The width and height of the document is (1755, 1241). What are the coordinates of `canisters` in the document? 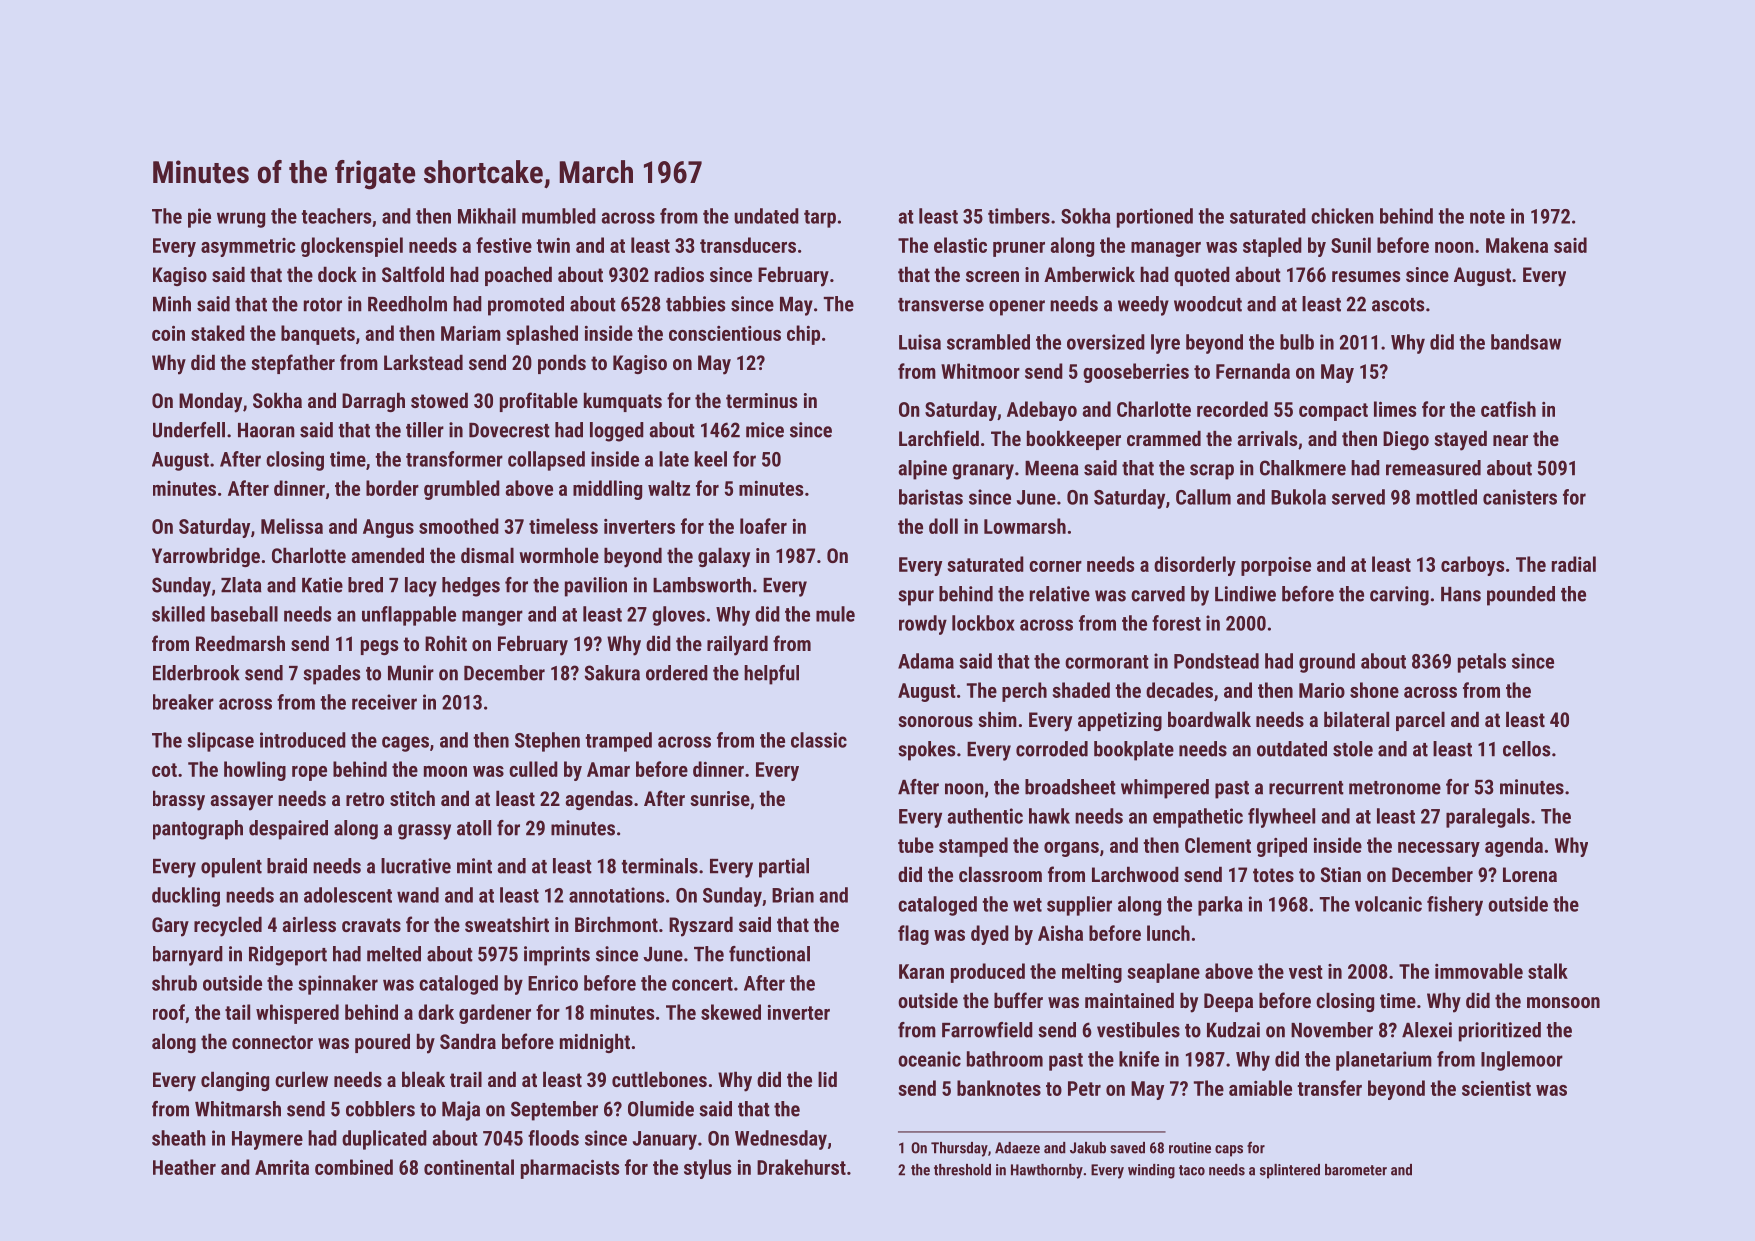 It's located at (1520, 497).
